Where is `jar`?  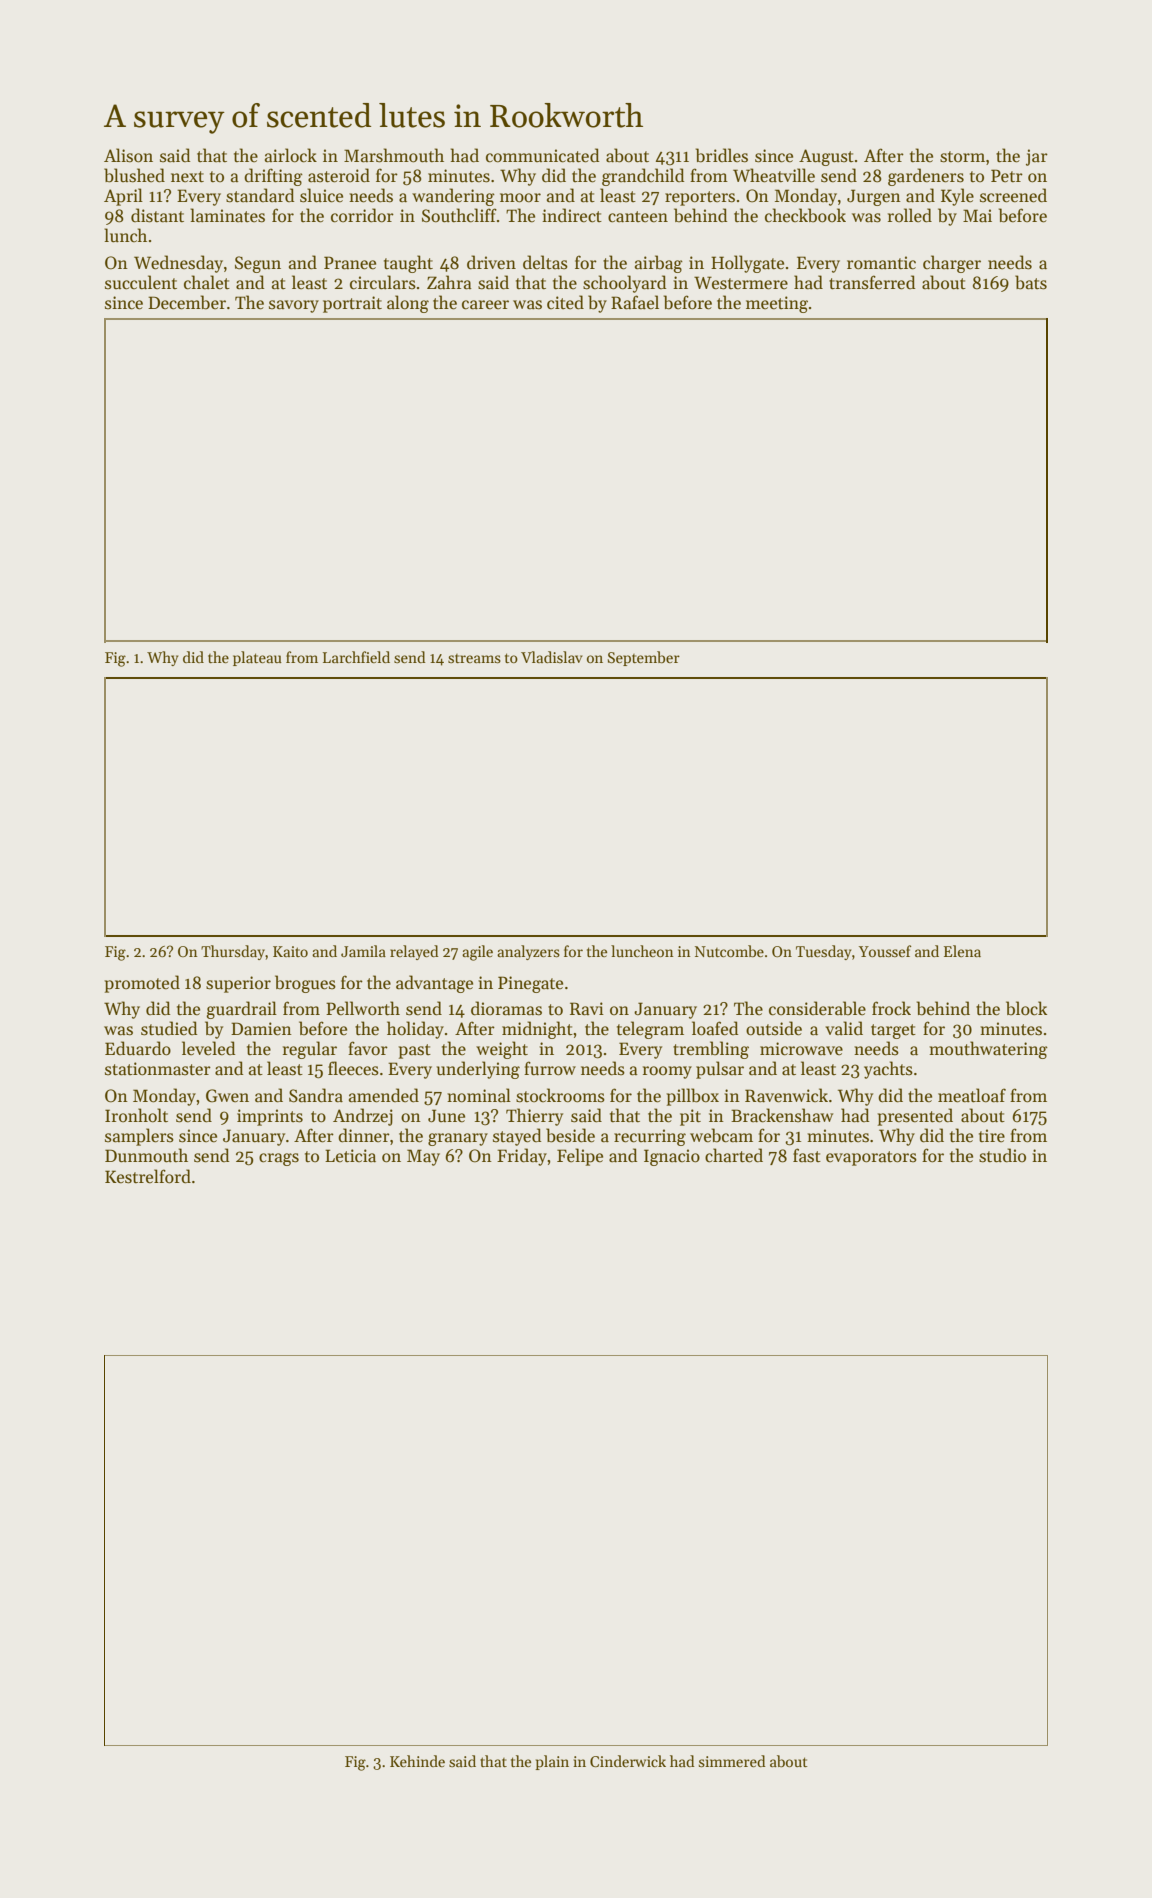
jar is located at coordinates (1037, 157).
